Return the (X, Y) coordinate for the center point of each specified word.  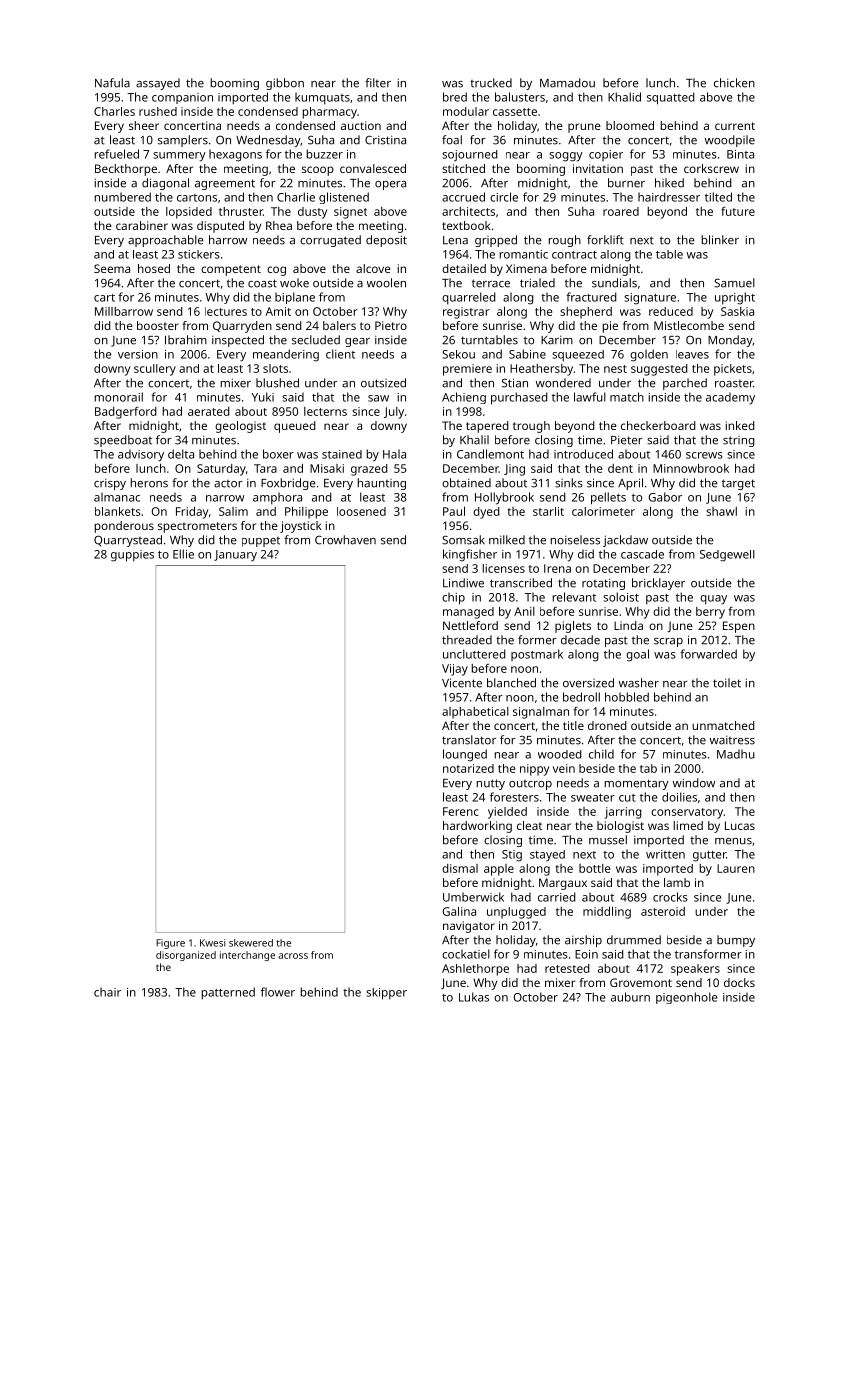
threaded (467, 640)
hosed (154, 268)
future (738, 211)
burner (626, 183)
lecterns (325, 411)
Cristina (385, 140)
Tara (265, 468)
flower (278, 992)
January (235, 556)
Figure (170, 944)
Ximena (526, 268)
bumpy (736, 941)
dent (620, 468)
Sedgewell (727, 556)
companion (182, 98)
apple (499, 870)
